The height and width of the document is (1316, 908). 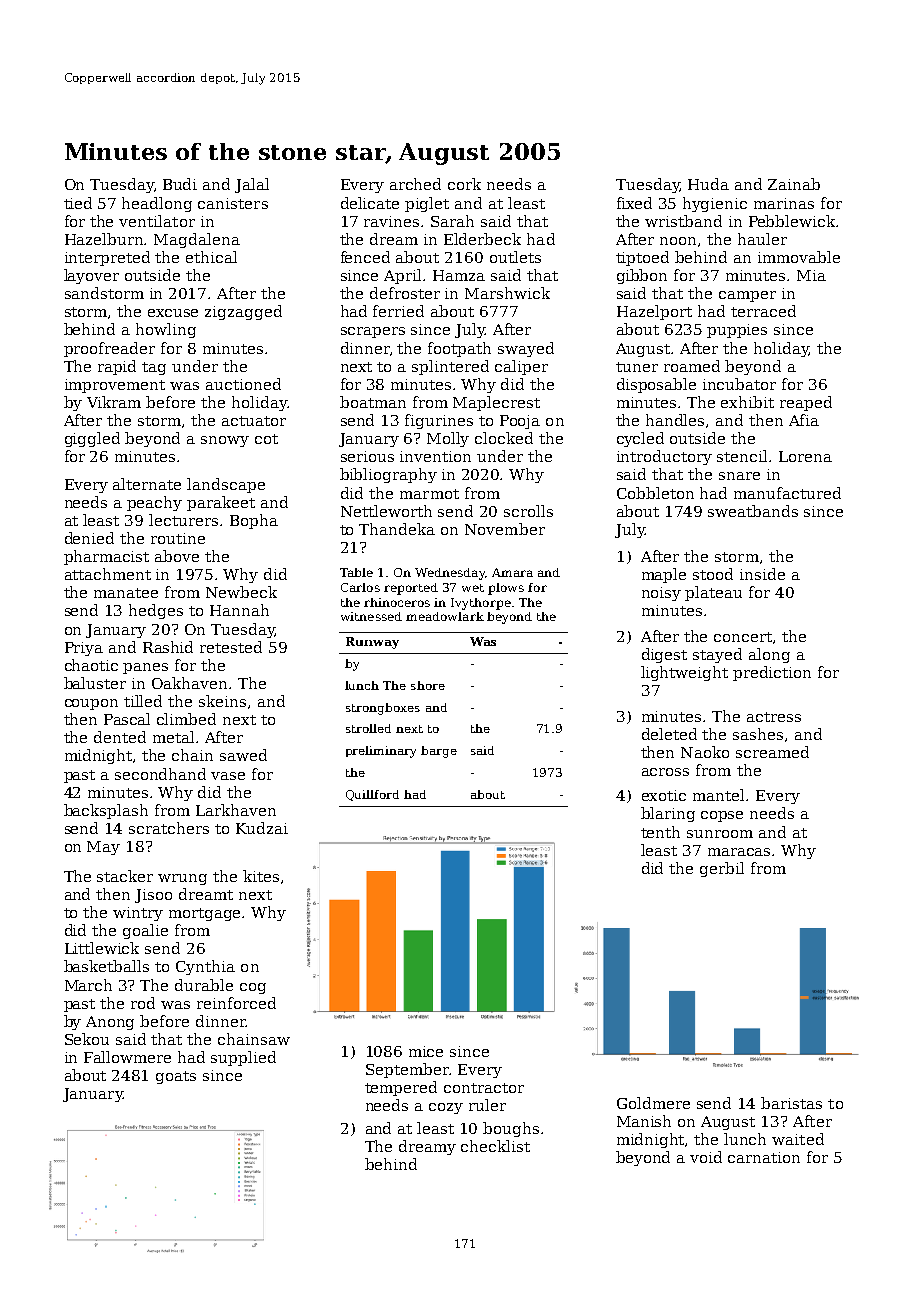 What do you see at coordinates (106, 811) in the document?
I see `backsplash` at bounding box center [106, 811].
